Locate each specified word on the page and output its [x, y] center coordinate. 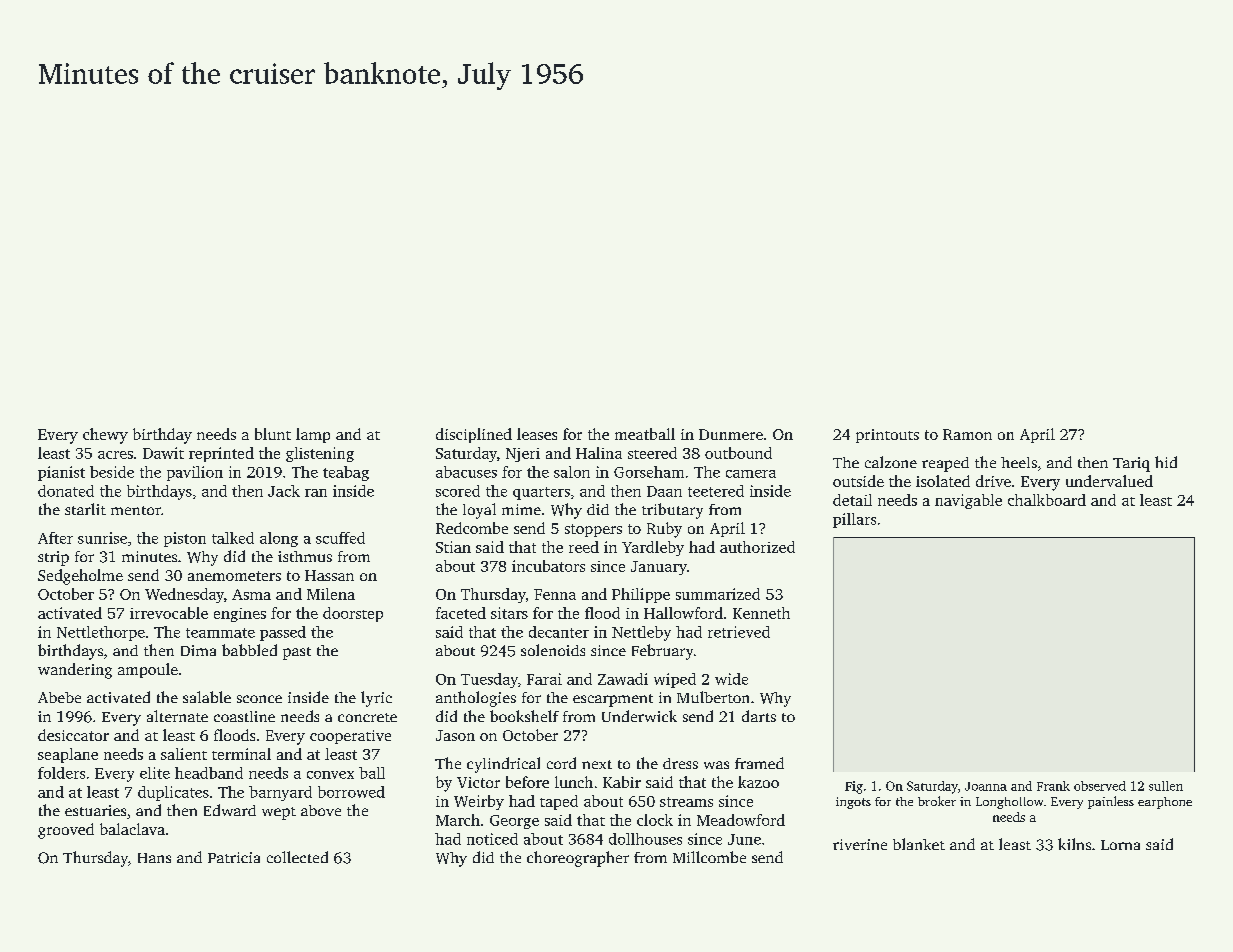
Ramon [967, 434]
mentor [136, 510]
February [662, 652]
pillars [854, 520]
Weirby [479, 802]
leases [537, 434]
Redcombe [472, 528]
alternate [177, 716]
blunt [273, 434]
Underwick [639, 716]
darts [759, 716]
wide [731, 679]
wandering [75, 671]
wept [279, 813]
